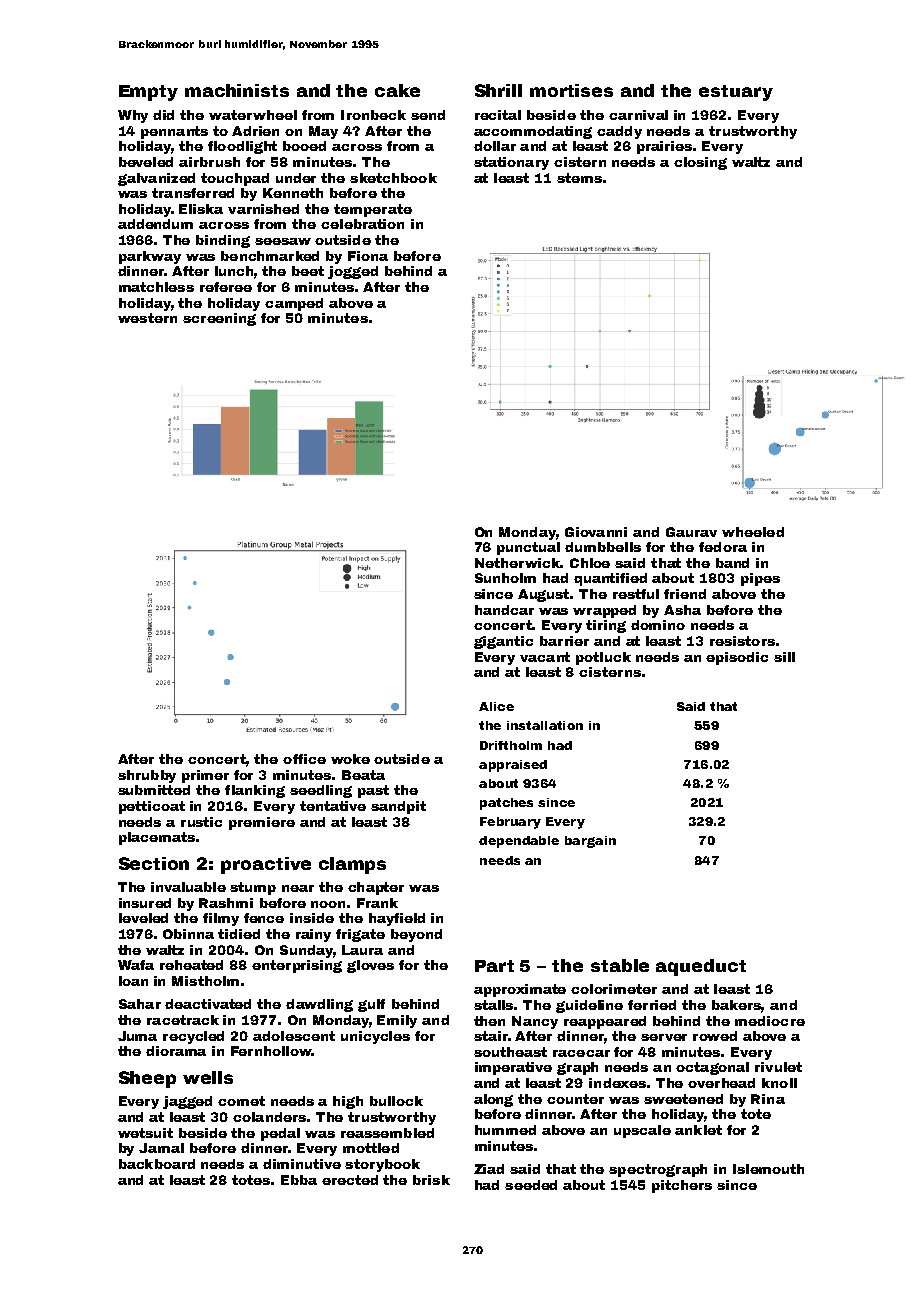 This screenshot has width=924, height=1308. I want to click on Eliska, so click(201, 209).
